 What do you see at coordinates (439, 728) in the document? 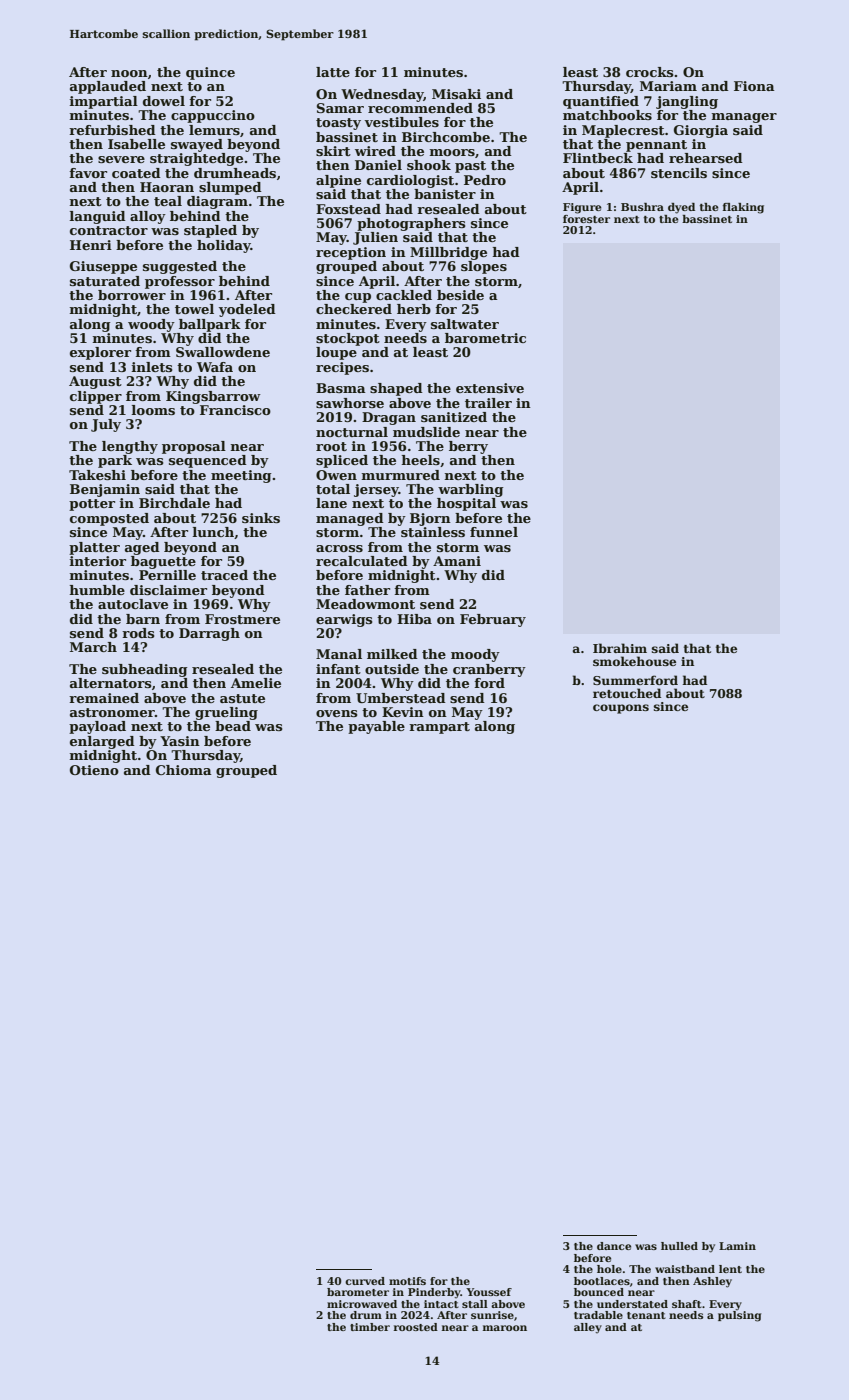
I see `rampart` at bounding box center [439, 728].
